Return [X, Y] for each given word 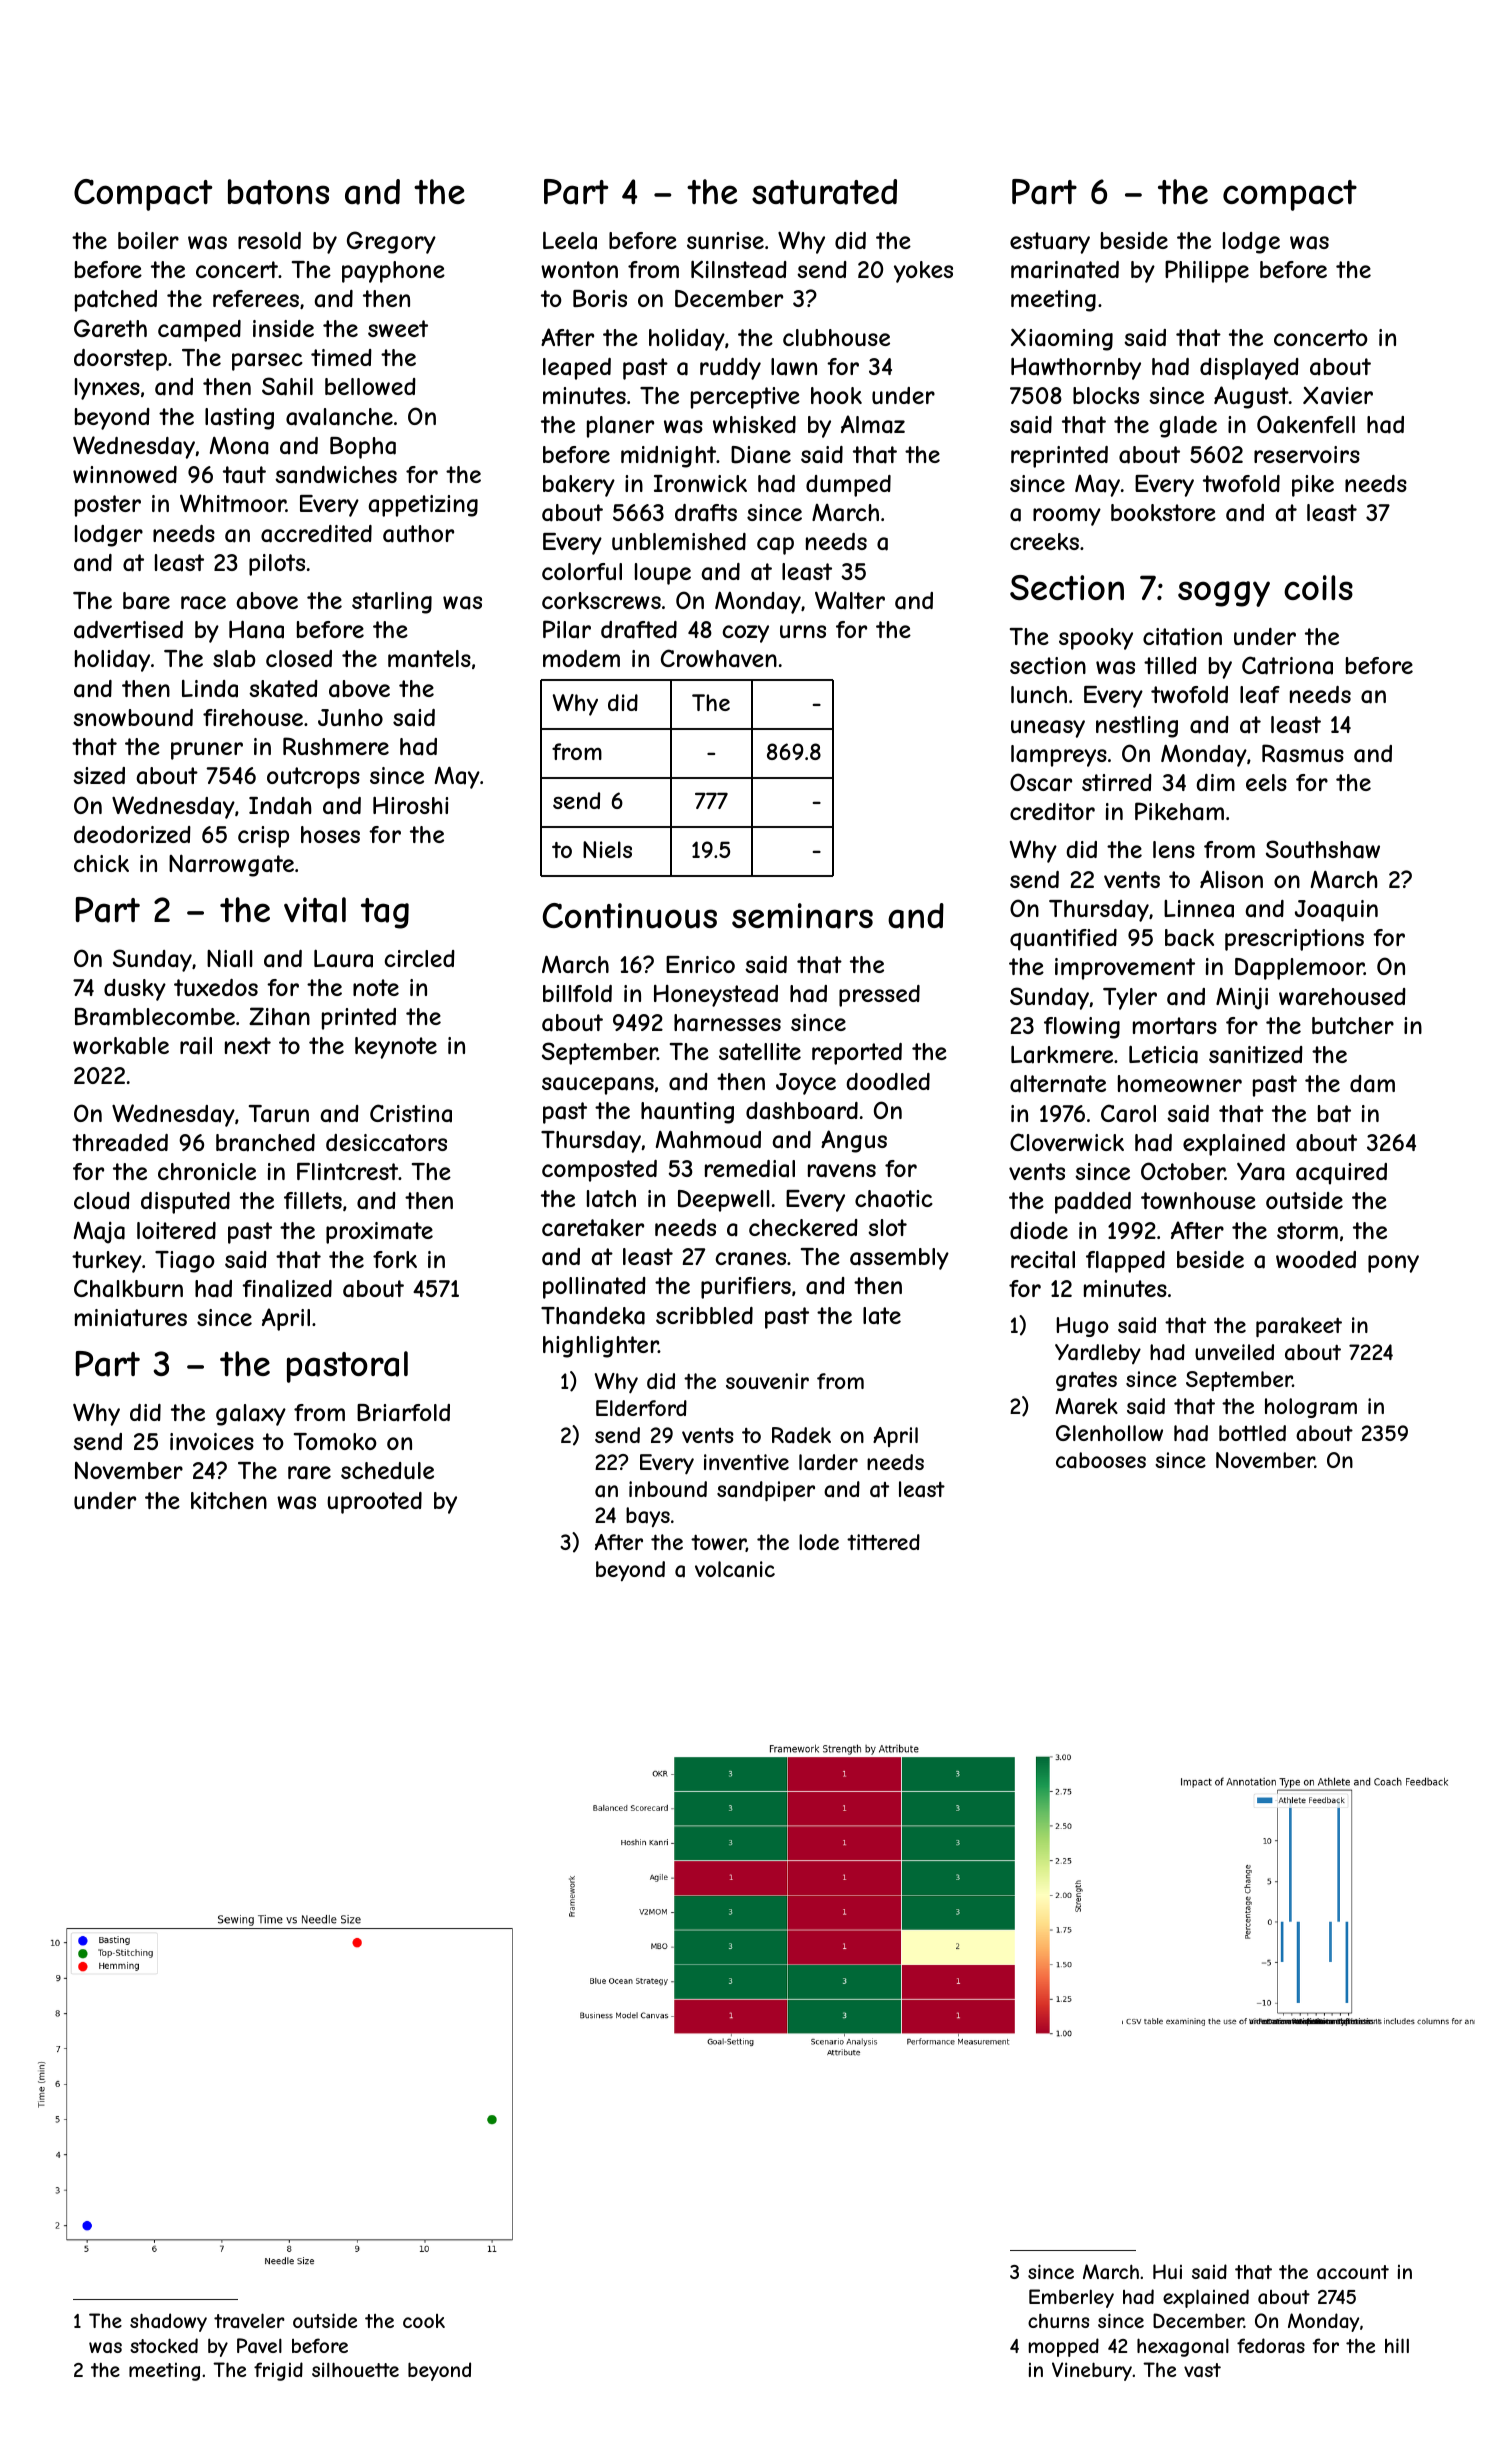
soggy [1224, 594]
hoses [330, 834]
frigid [278, 2371]
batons [278, 192]
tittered [883, 1542]
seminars [802, 916]
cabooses [1101, 1460]
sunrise [725, 240]
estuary [1050, 243]
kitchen [229, 1500]
